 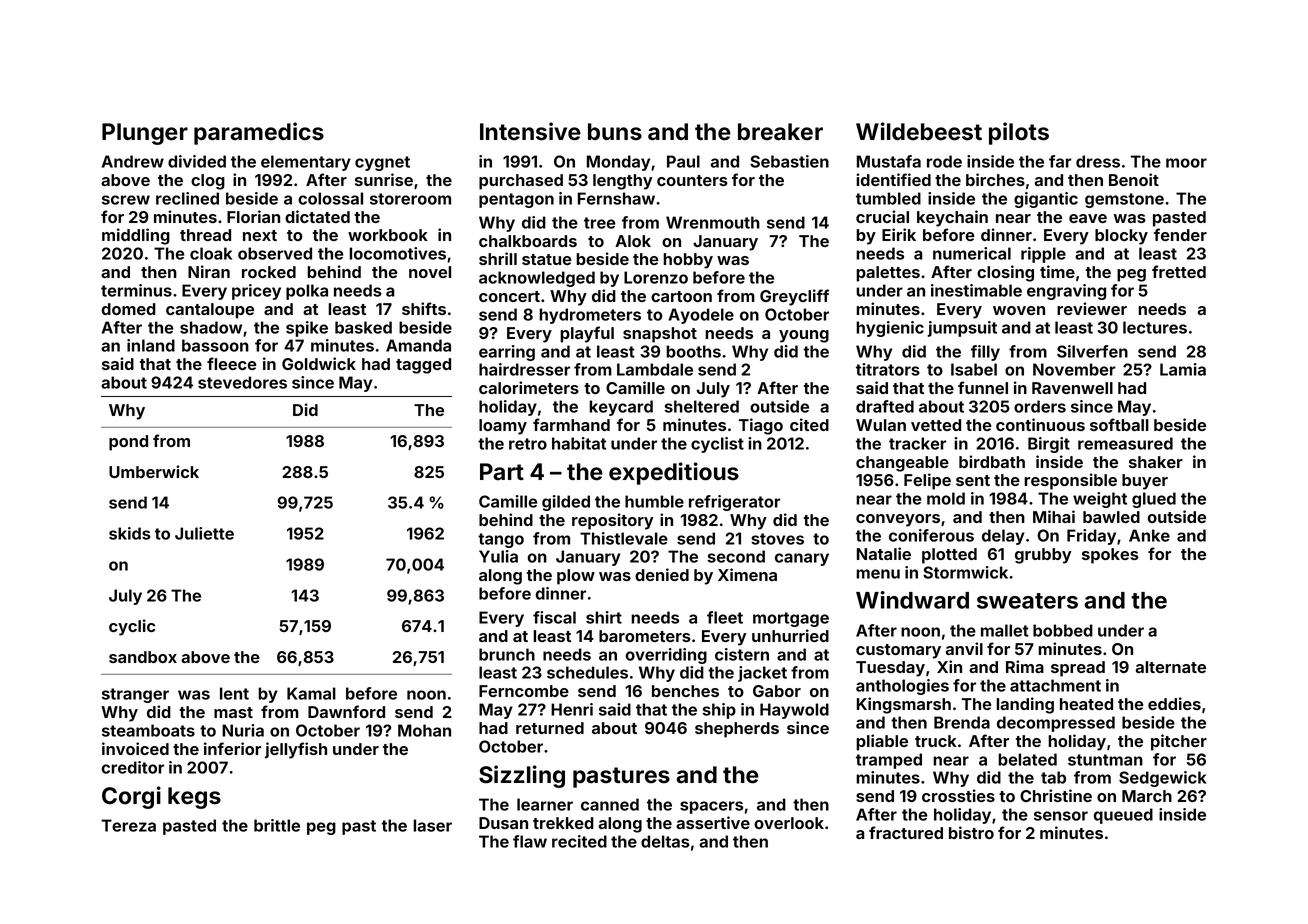 I want to click on jacket, so click(x=762, y=674).
